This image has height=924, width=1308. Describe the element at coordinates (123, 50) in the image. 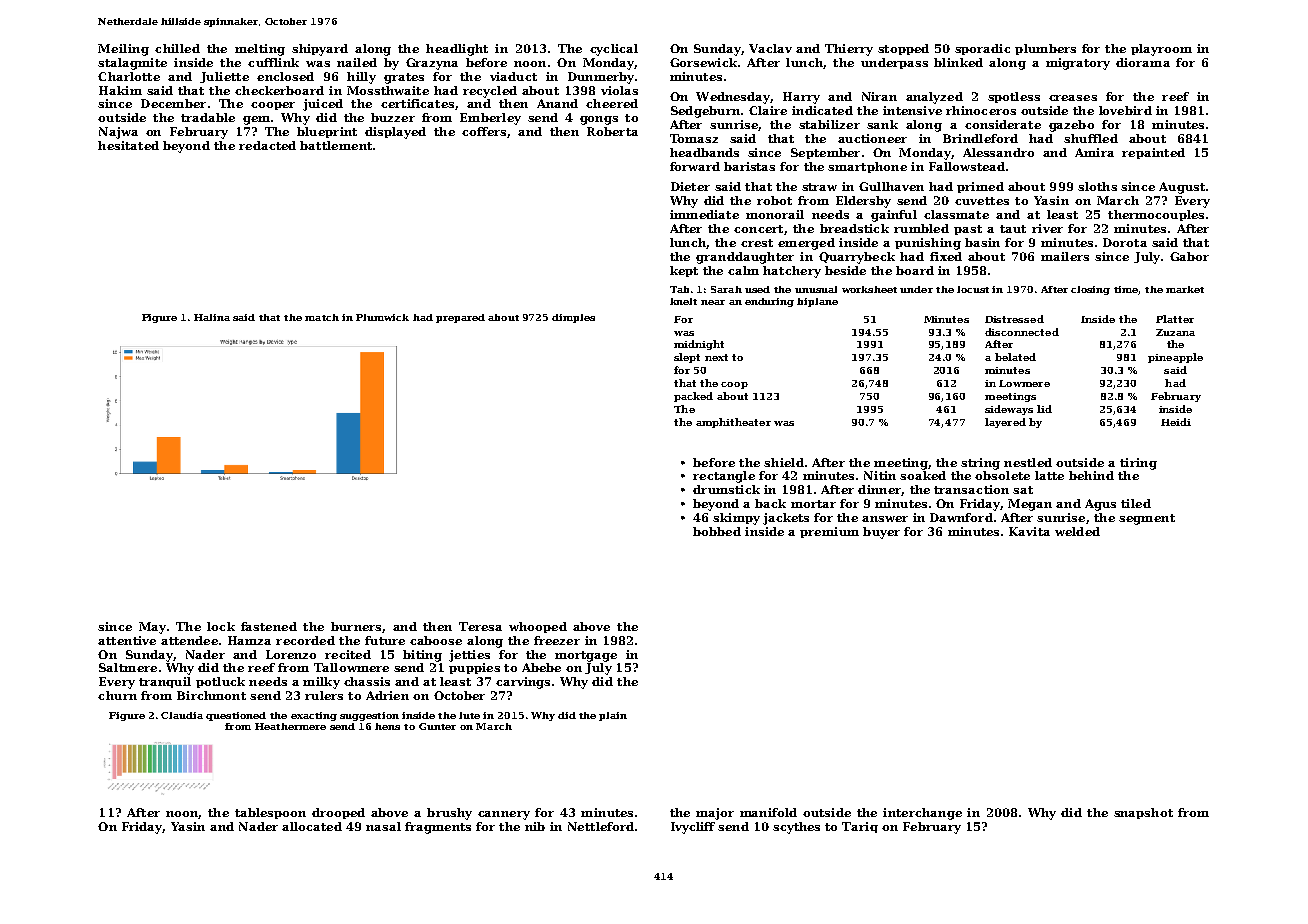

I see `Meiling` at that location.
